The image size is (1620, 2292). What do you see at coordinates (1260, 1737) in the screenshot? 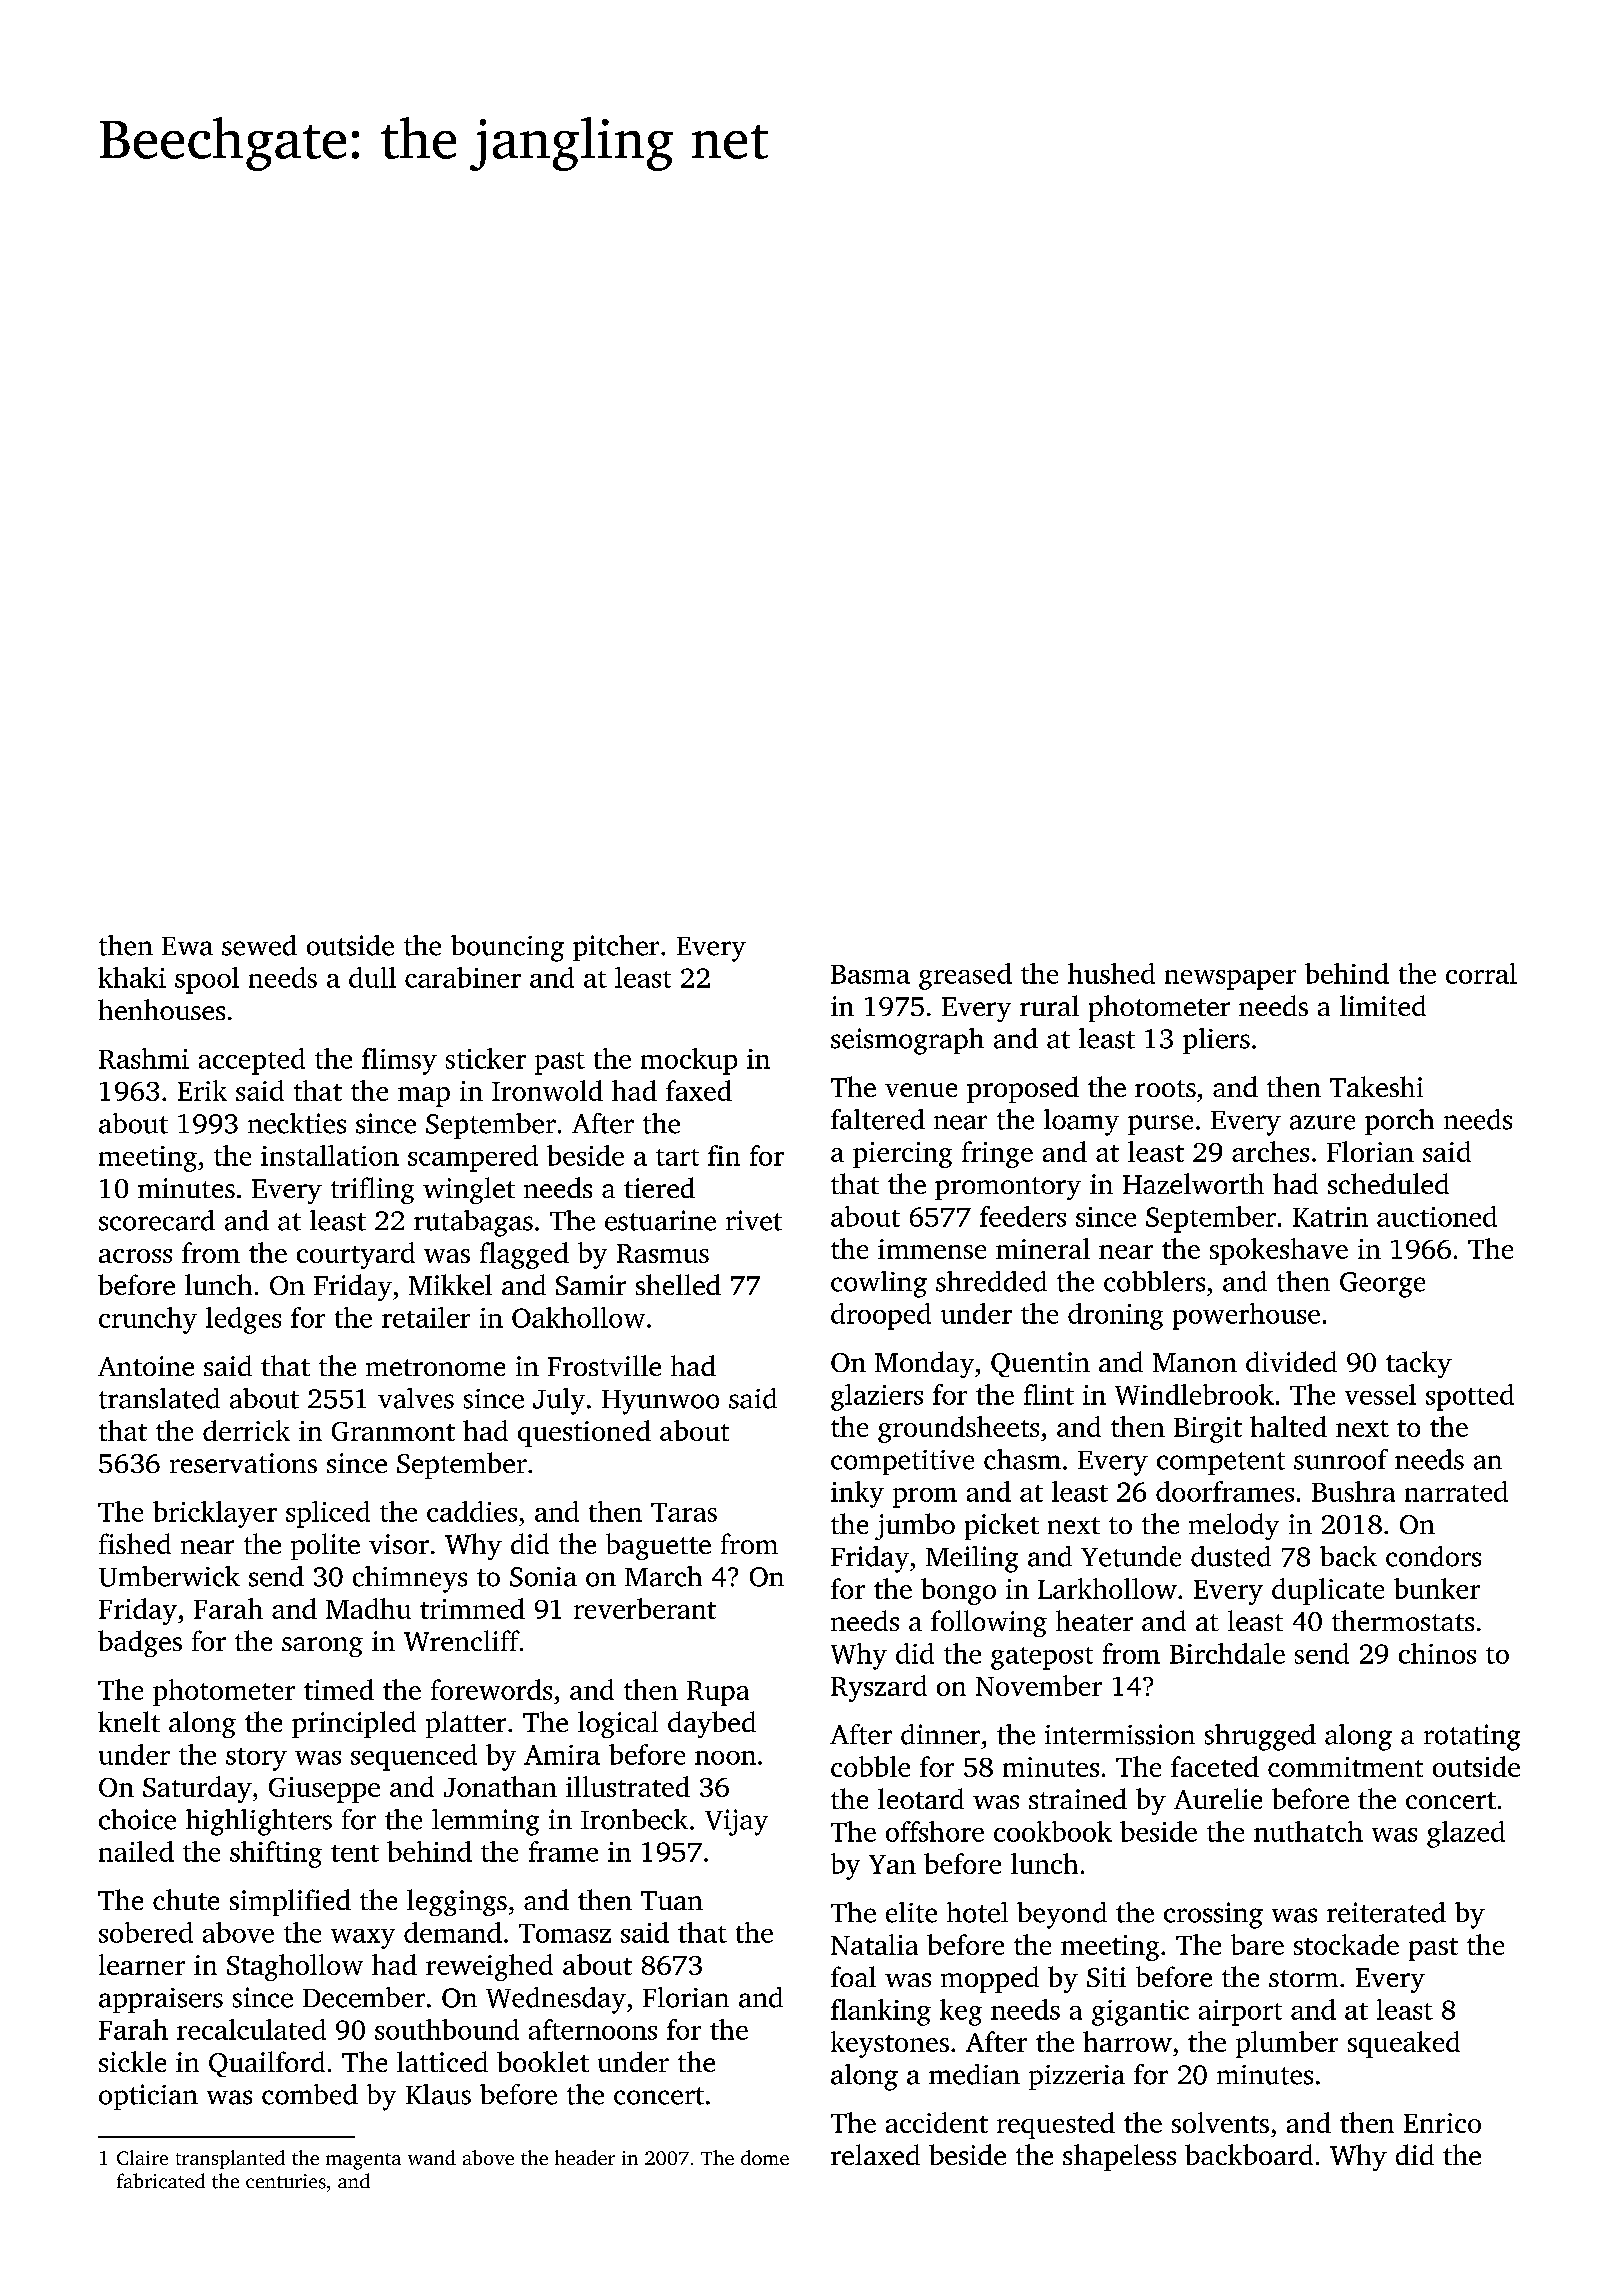
I see `shrugged` at bounding box center [1260, 1737].
